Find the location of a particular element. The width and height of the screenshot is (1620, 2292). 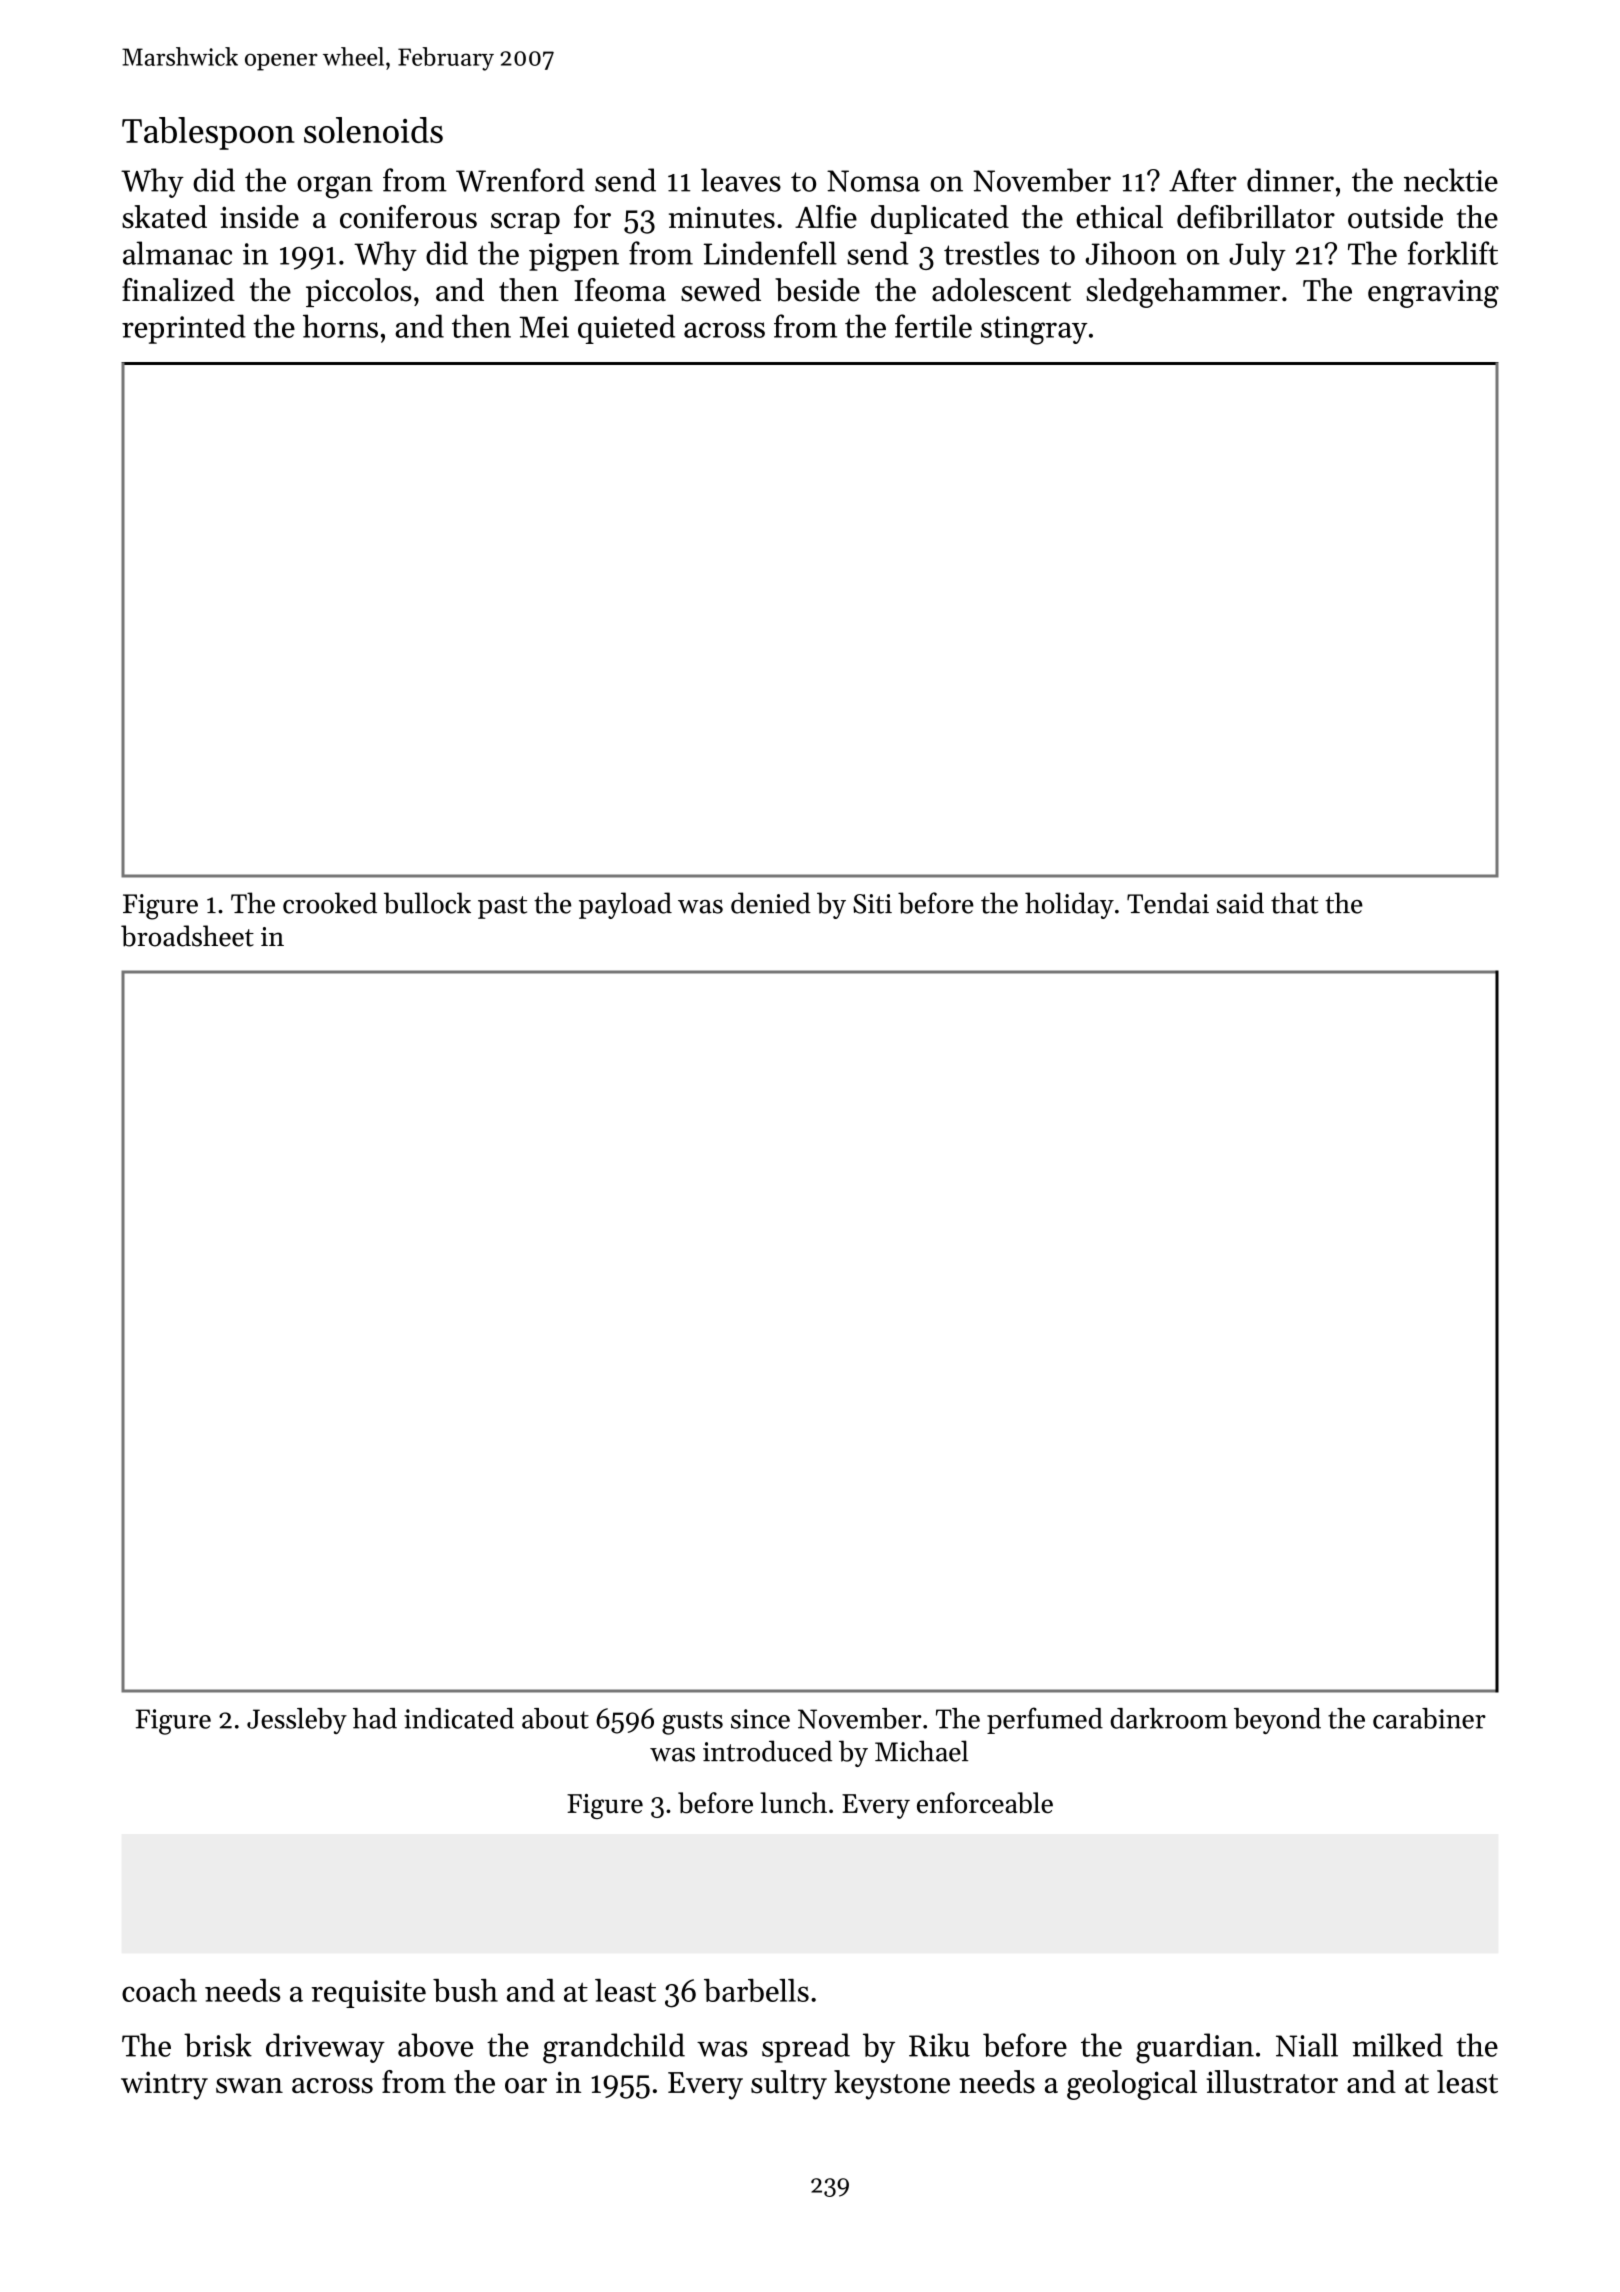

had is located at coordinates (375, 1718).
